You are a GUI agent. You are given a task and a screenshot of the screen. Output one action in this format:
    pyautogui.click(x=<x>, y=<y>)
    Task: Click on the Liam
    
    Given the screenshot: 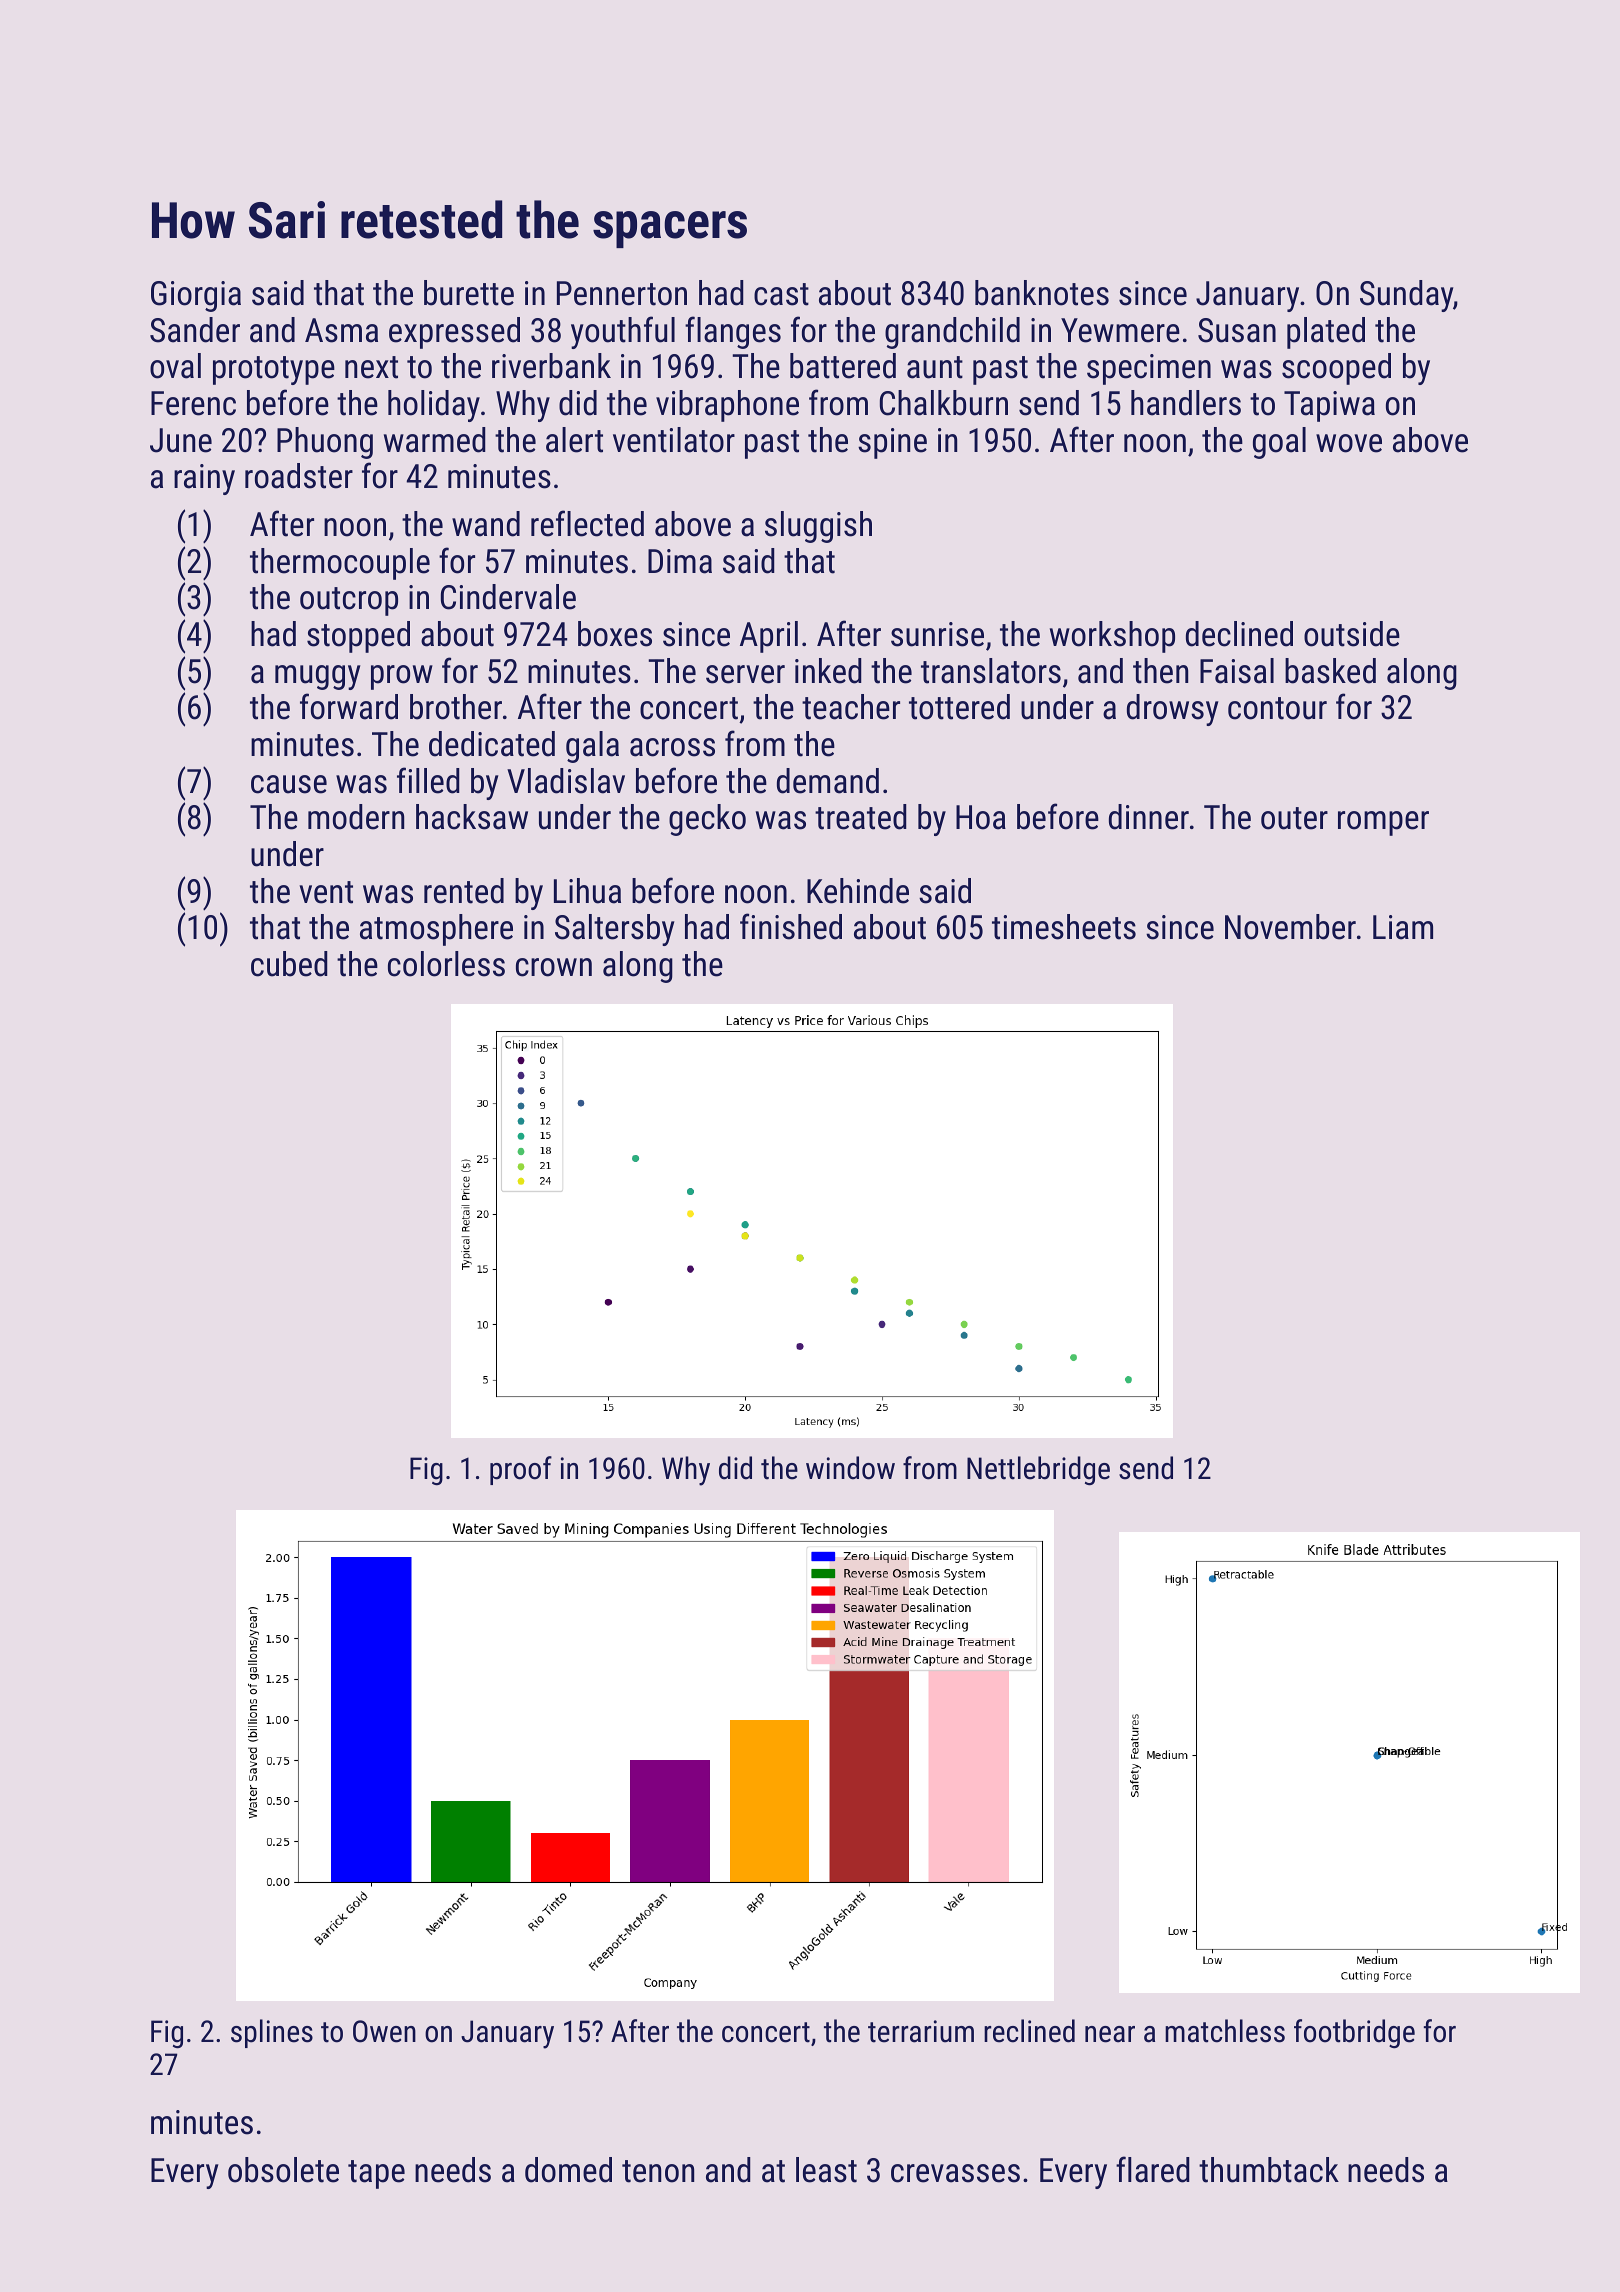 What is the action you would take?
    pyautogui.click(x=1403, y=927)
